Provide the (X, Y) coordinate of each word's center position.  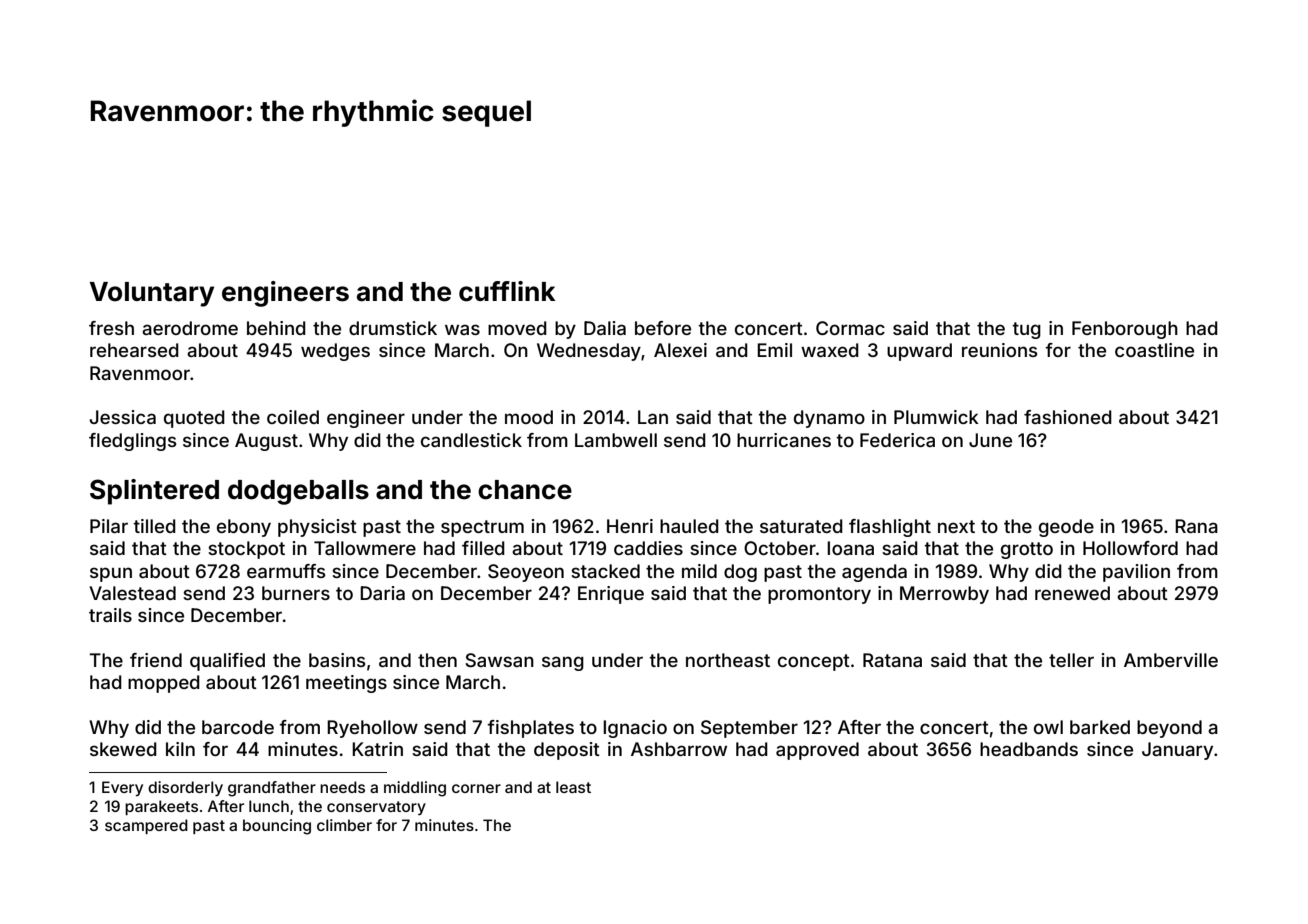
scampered (146, 826)
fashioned (1068, 417)
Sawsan (499, 660)
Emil (774, 350)
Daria (382, 593)
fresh (111, 328)
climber (344, 825)
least (573, 787)
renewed (1072, 593)
